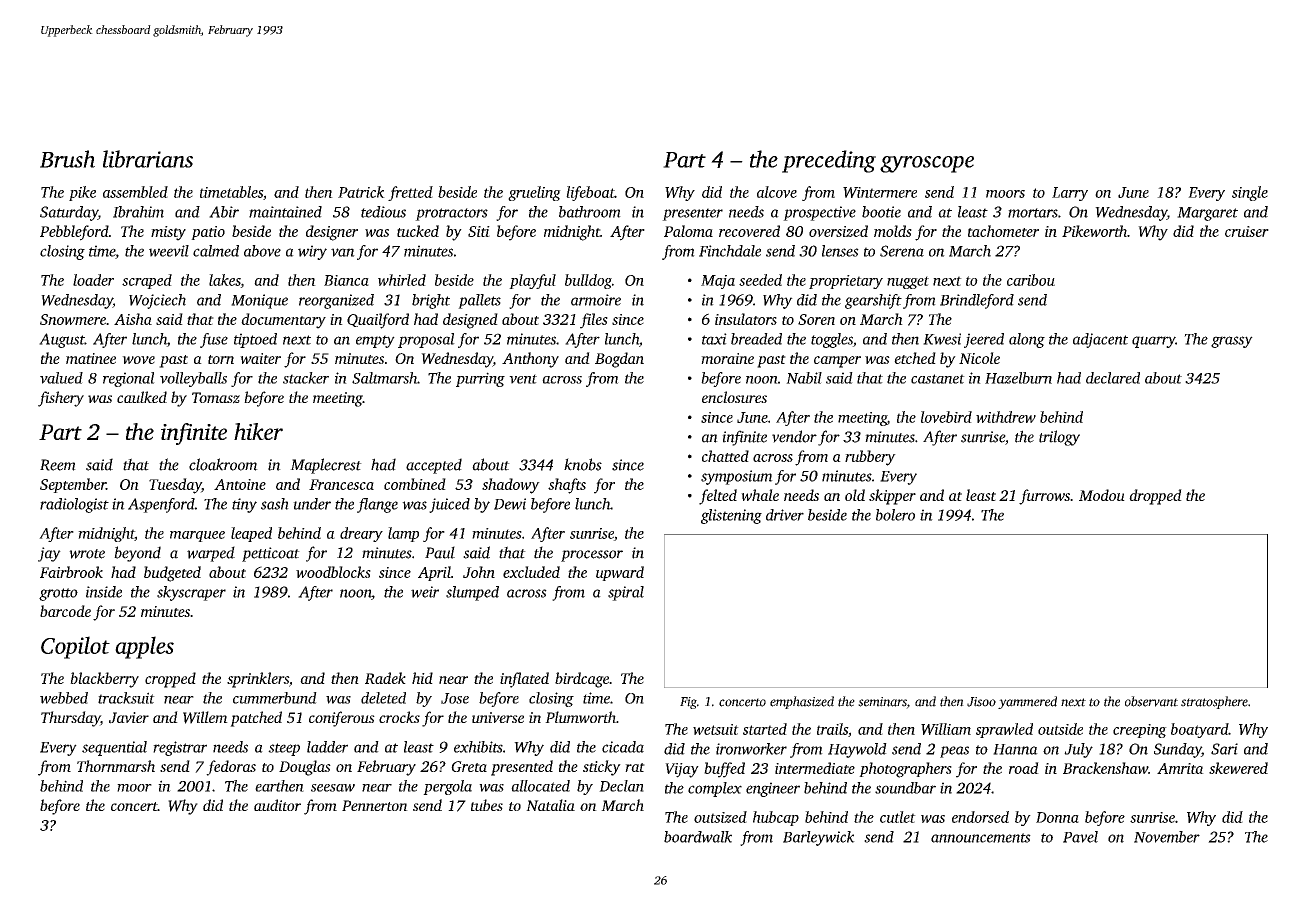 The height and width of the screenshot is (924, 1308). I want to click on Wojciech, so click(157, 301).
